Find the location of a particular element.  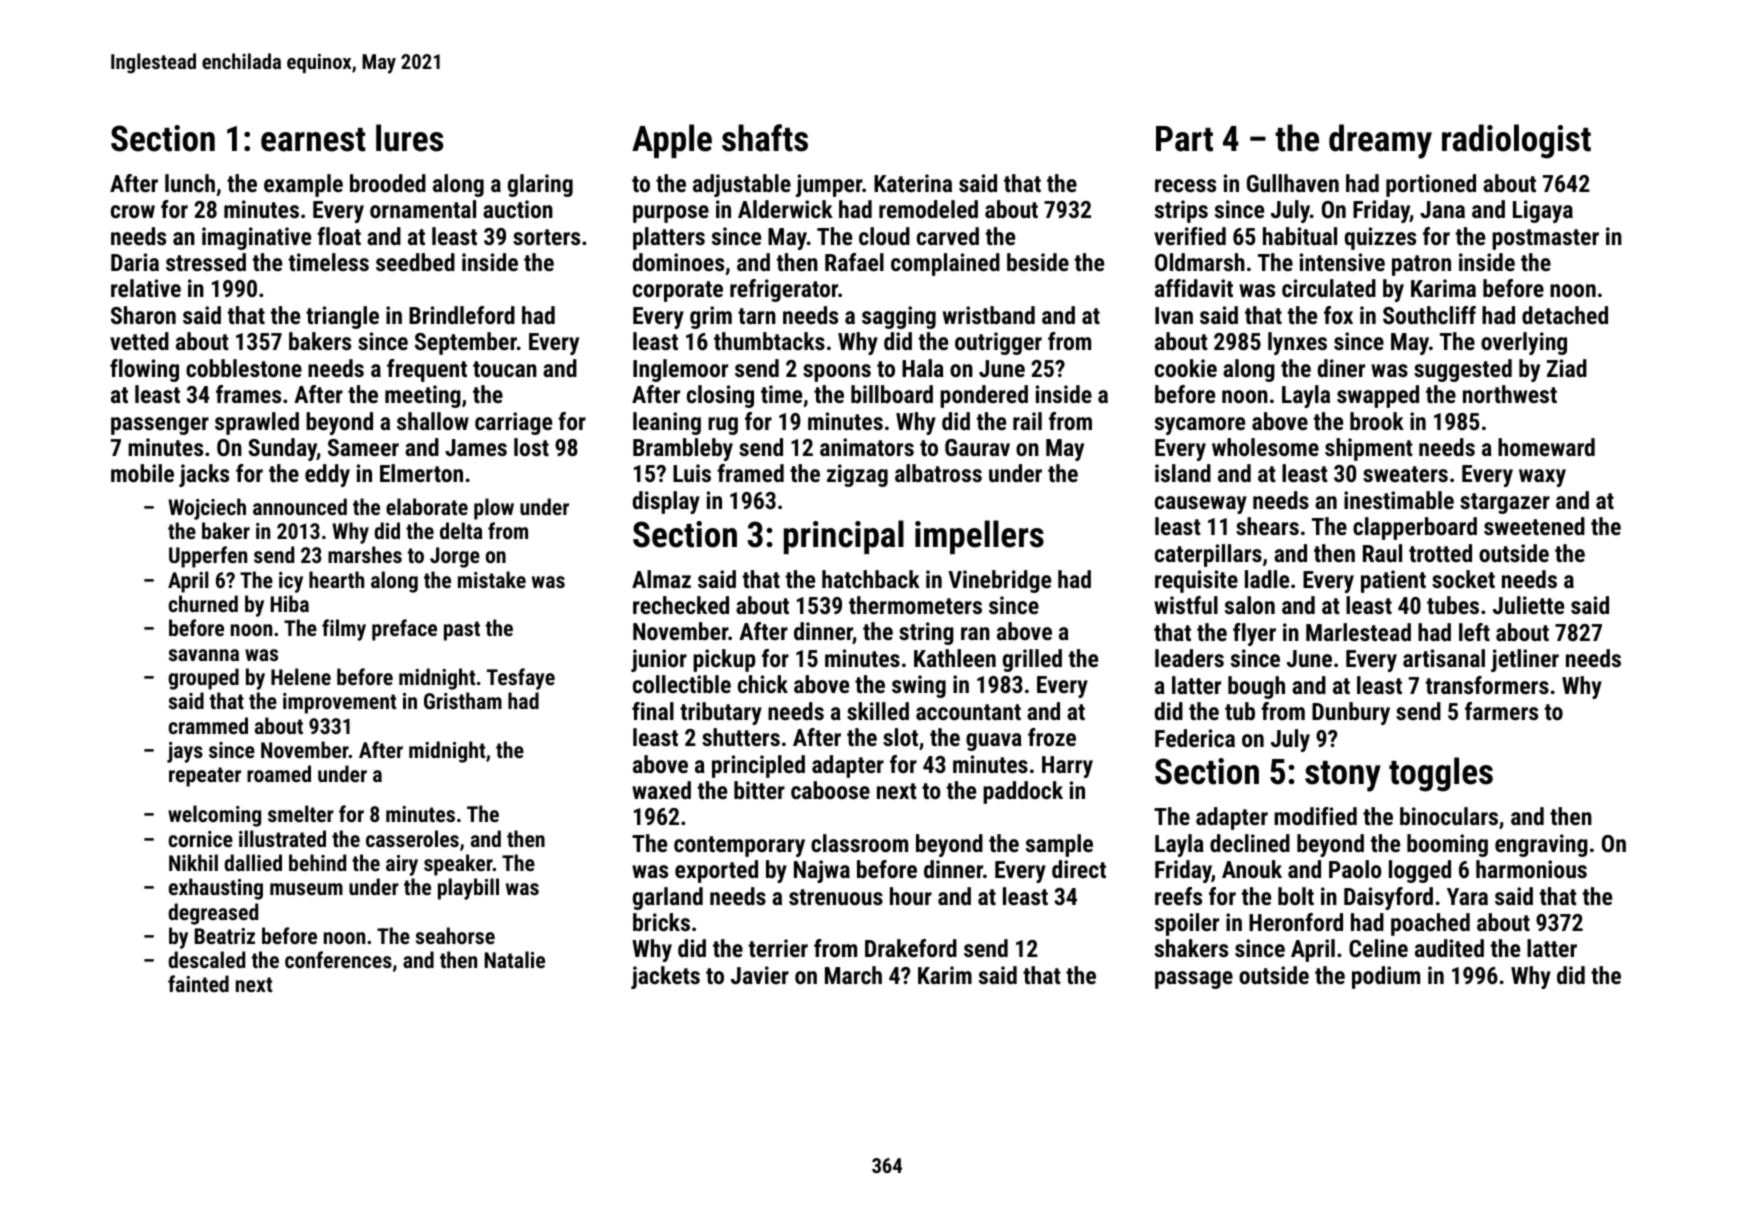

exhausting is located at coordinates (216, 889).
